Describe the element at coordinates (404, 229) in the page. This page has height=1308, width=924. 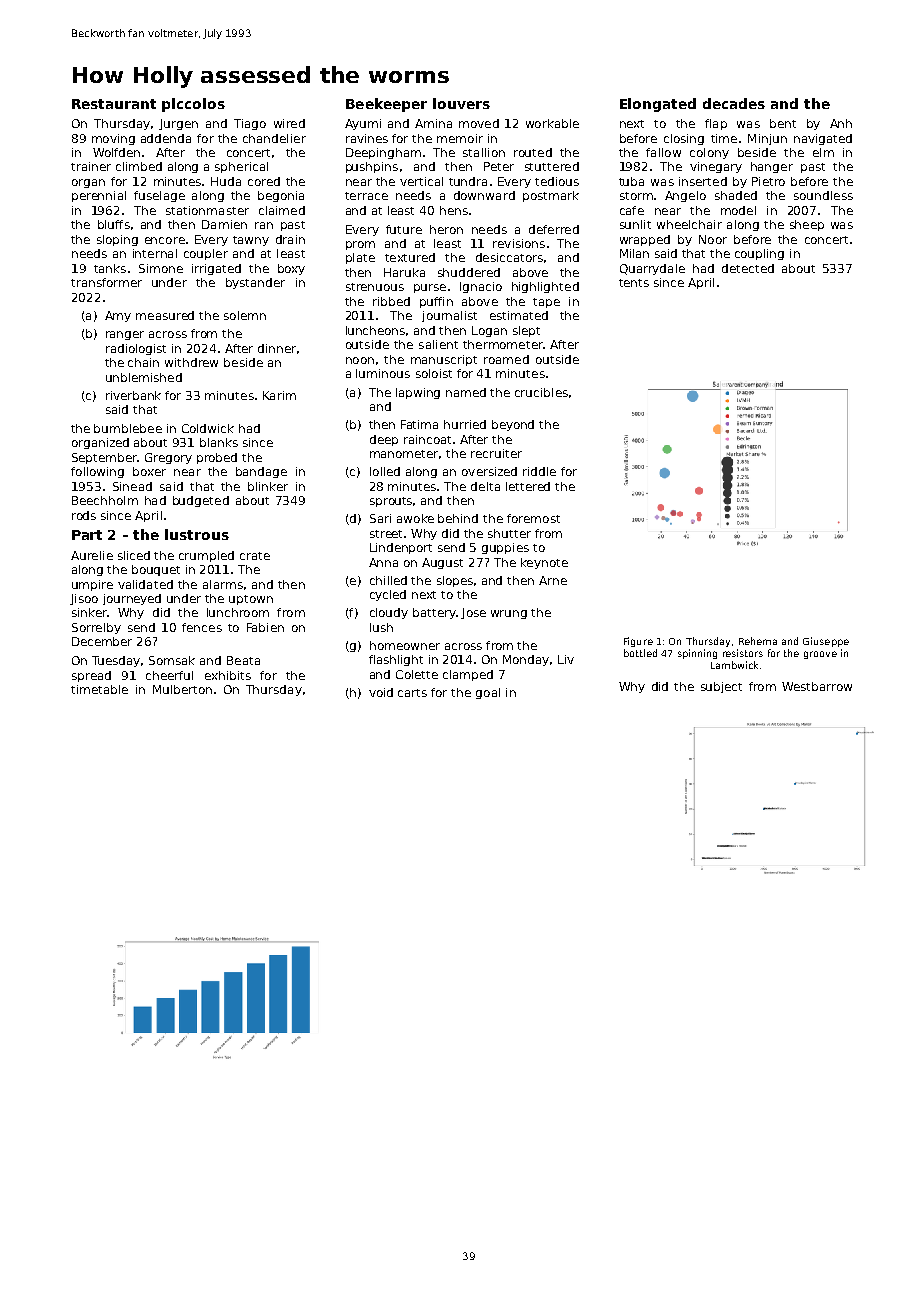
I see `future` at that location.
